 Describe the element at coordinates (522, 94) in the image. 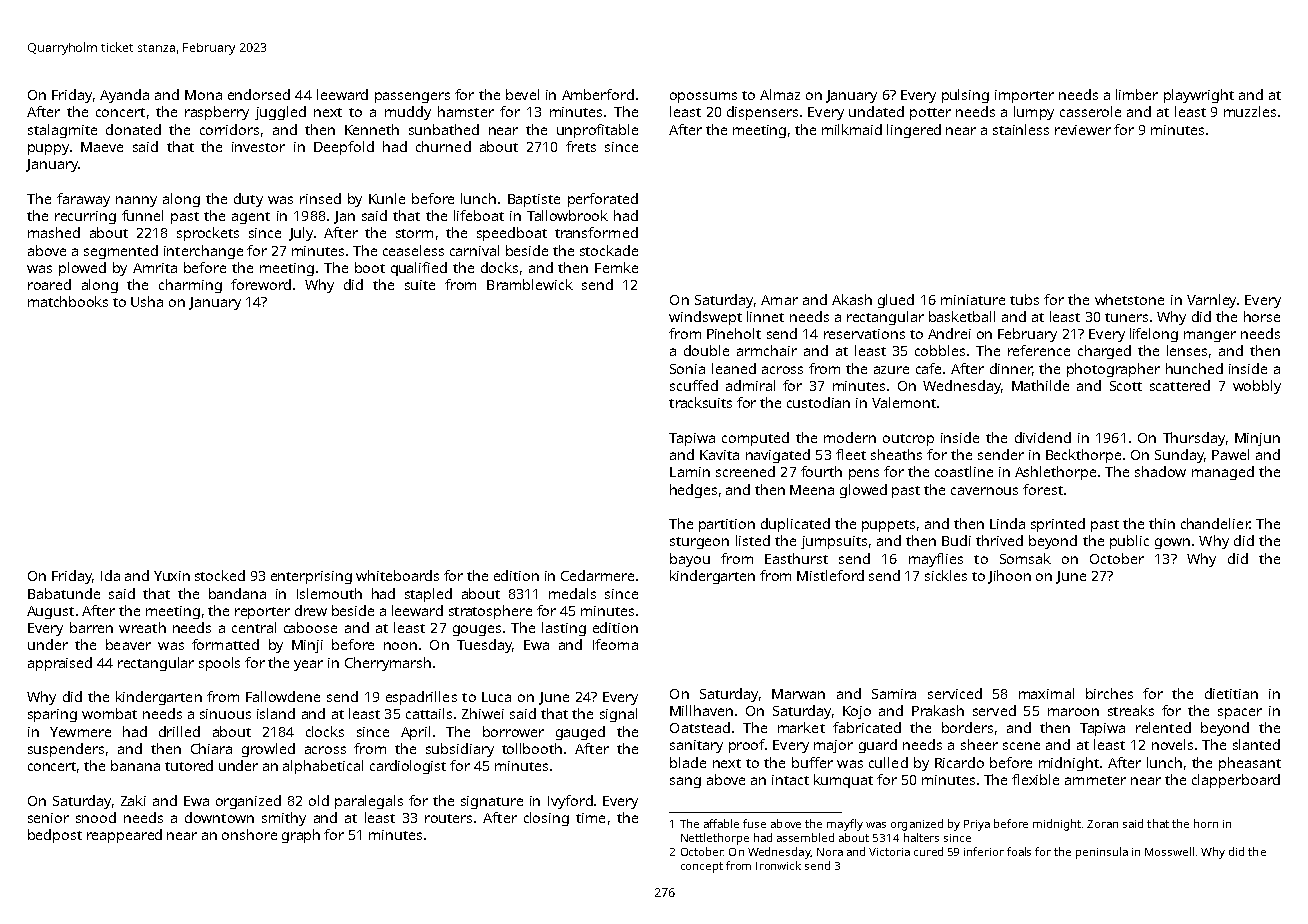

I see `bevel` at that location.
